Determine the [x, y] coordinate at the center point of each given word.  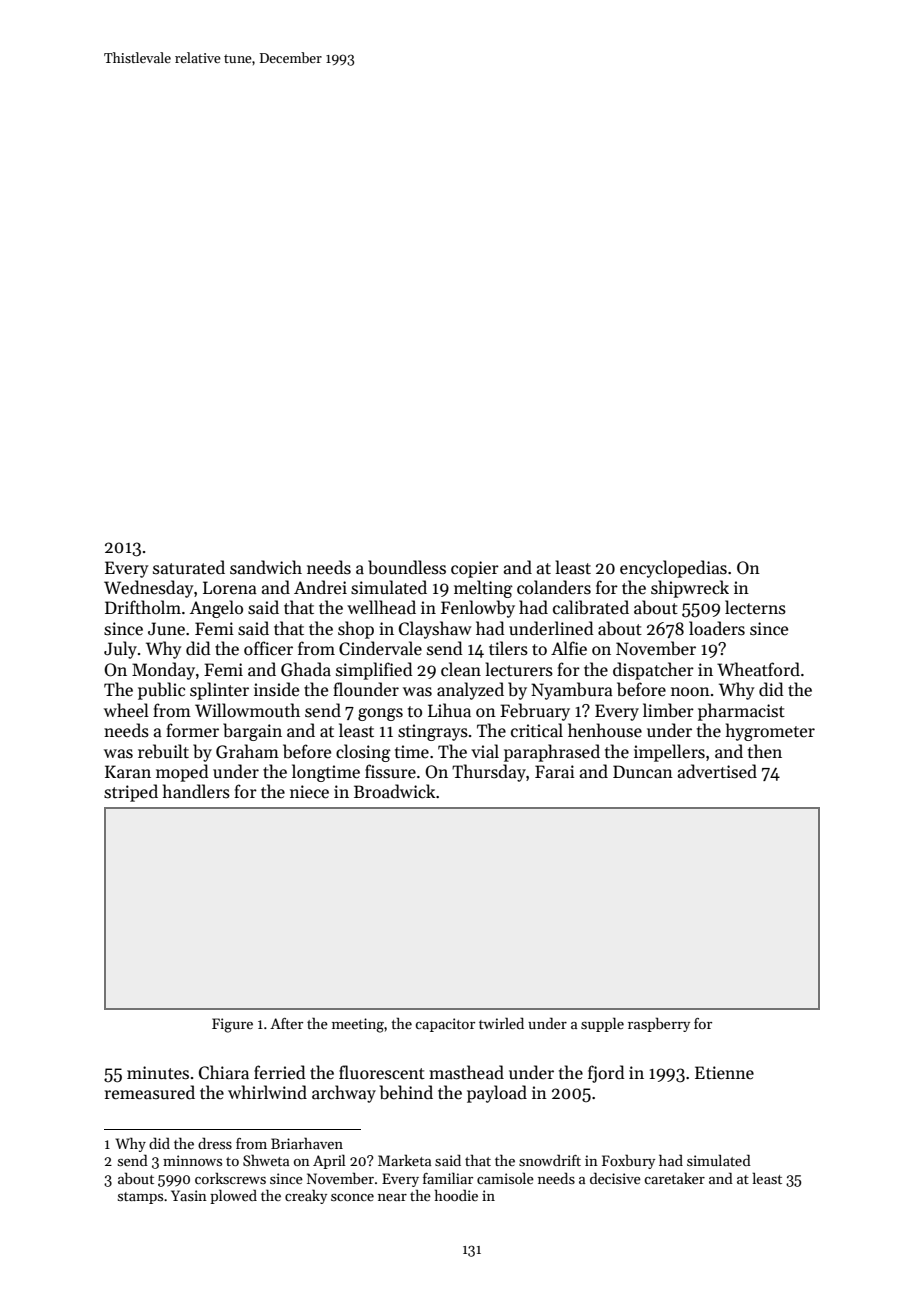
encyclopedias [673, 569]
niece [309, 792]
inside [276, 689]
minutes [158, 1073]
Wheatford [758, 669]
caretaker [674, 1178]
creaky [306, 1196]
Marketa [404, 1160]
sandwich [266, 567]
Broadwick [394, 791]
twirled [501, 1023]
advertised [717, 771]
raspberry [659, 1024]
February [535, 712]
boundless [407, 567]
